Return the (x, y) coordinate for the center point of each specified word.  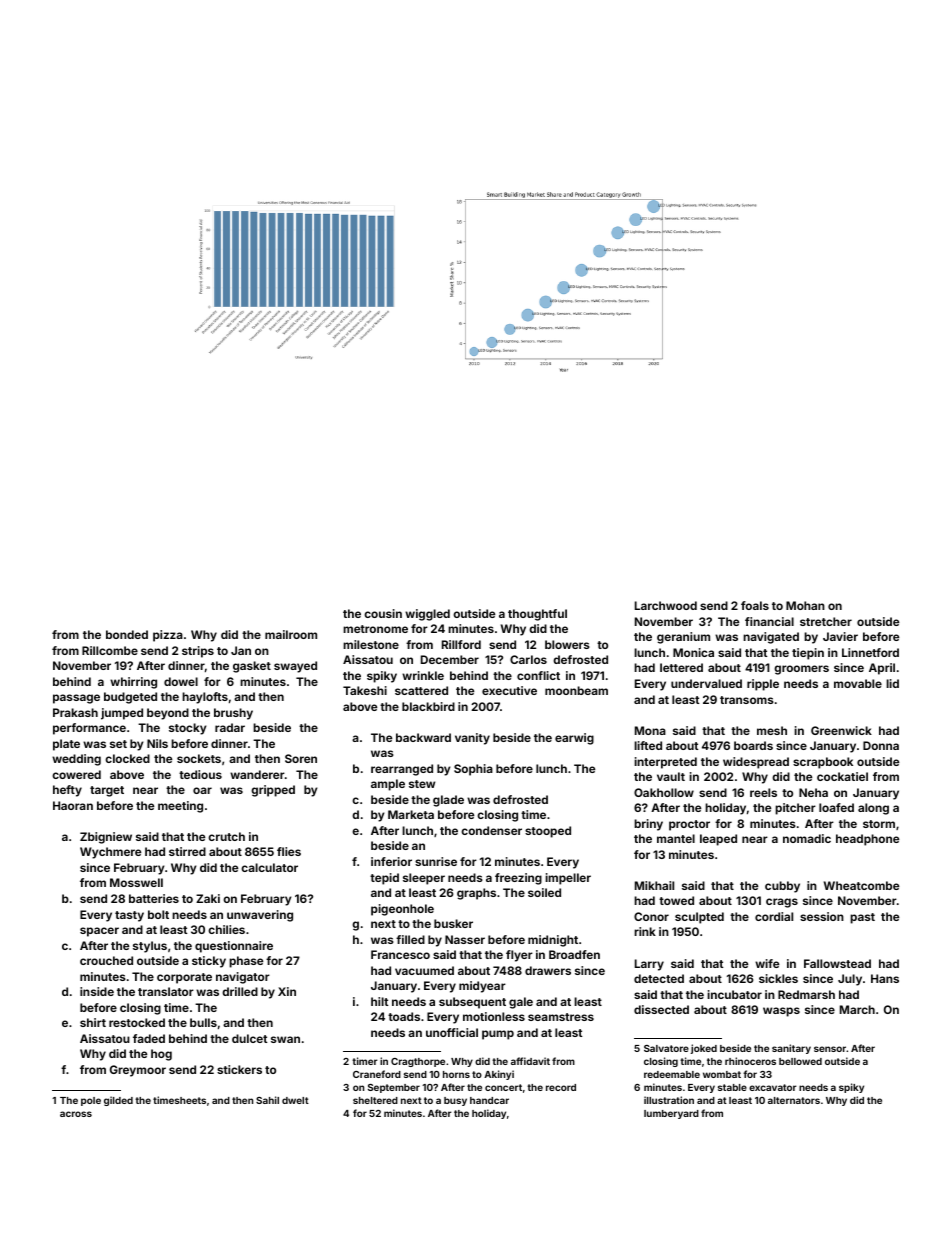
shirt (93, 1022)
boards (753, 745)
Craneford (377, 1074)
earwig (574, 739)
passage (76, 699)
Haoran (73, 805)
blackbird (428, 706)
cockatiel (842, 776)
